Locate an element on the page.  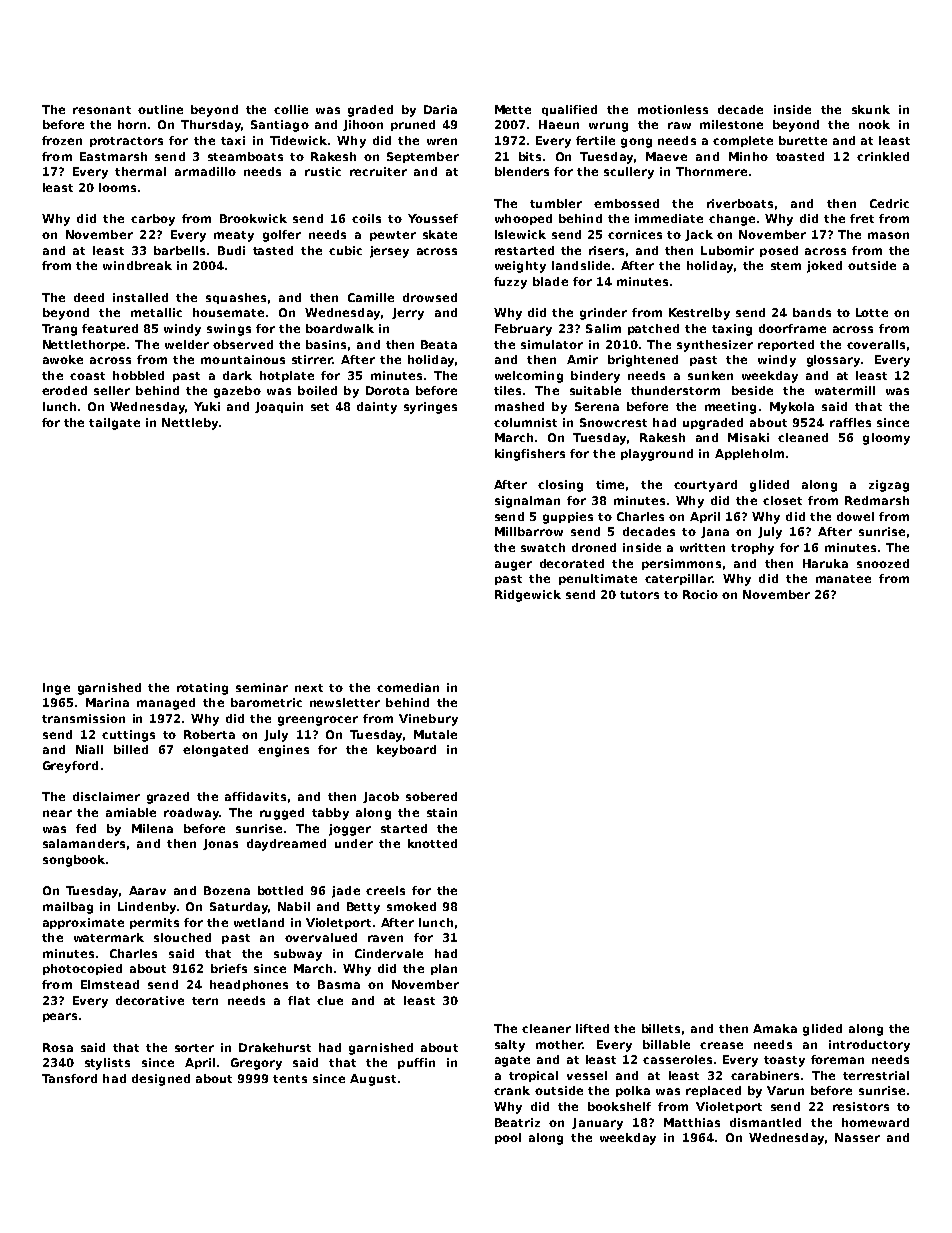
engines is located at coordinates (283, 751).
